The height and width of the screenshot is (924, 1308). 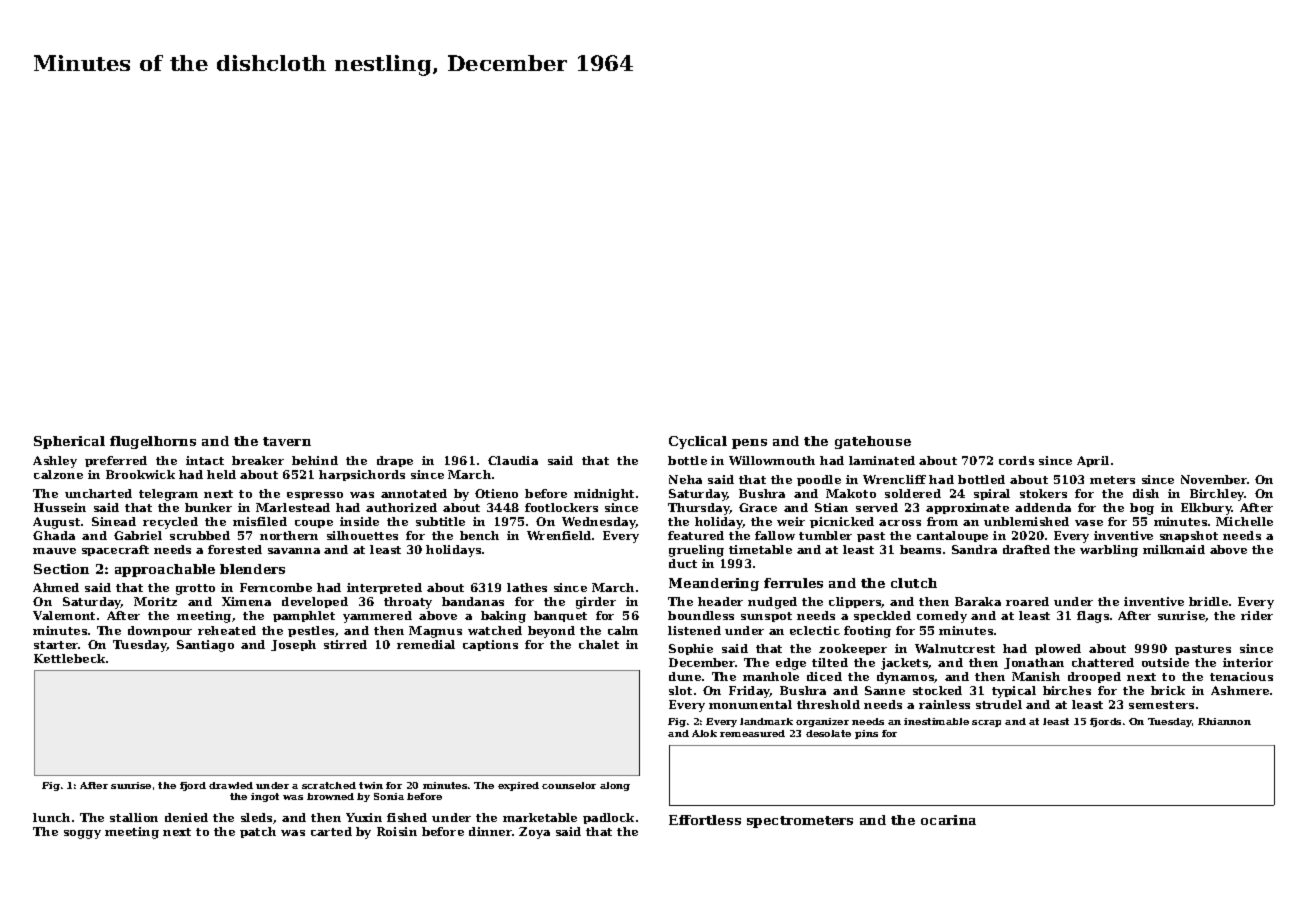 I want to click on Elkbury, so click(x=1206, y=509).
